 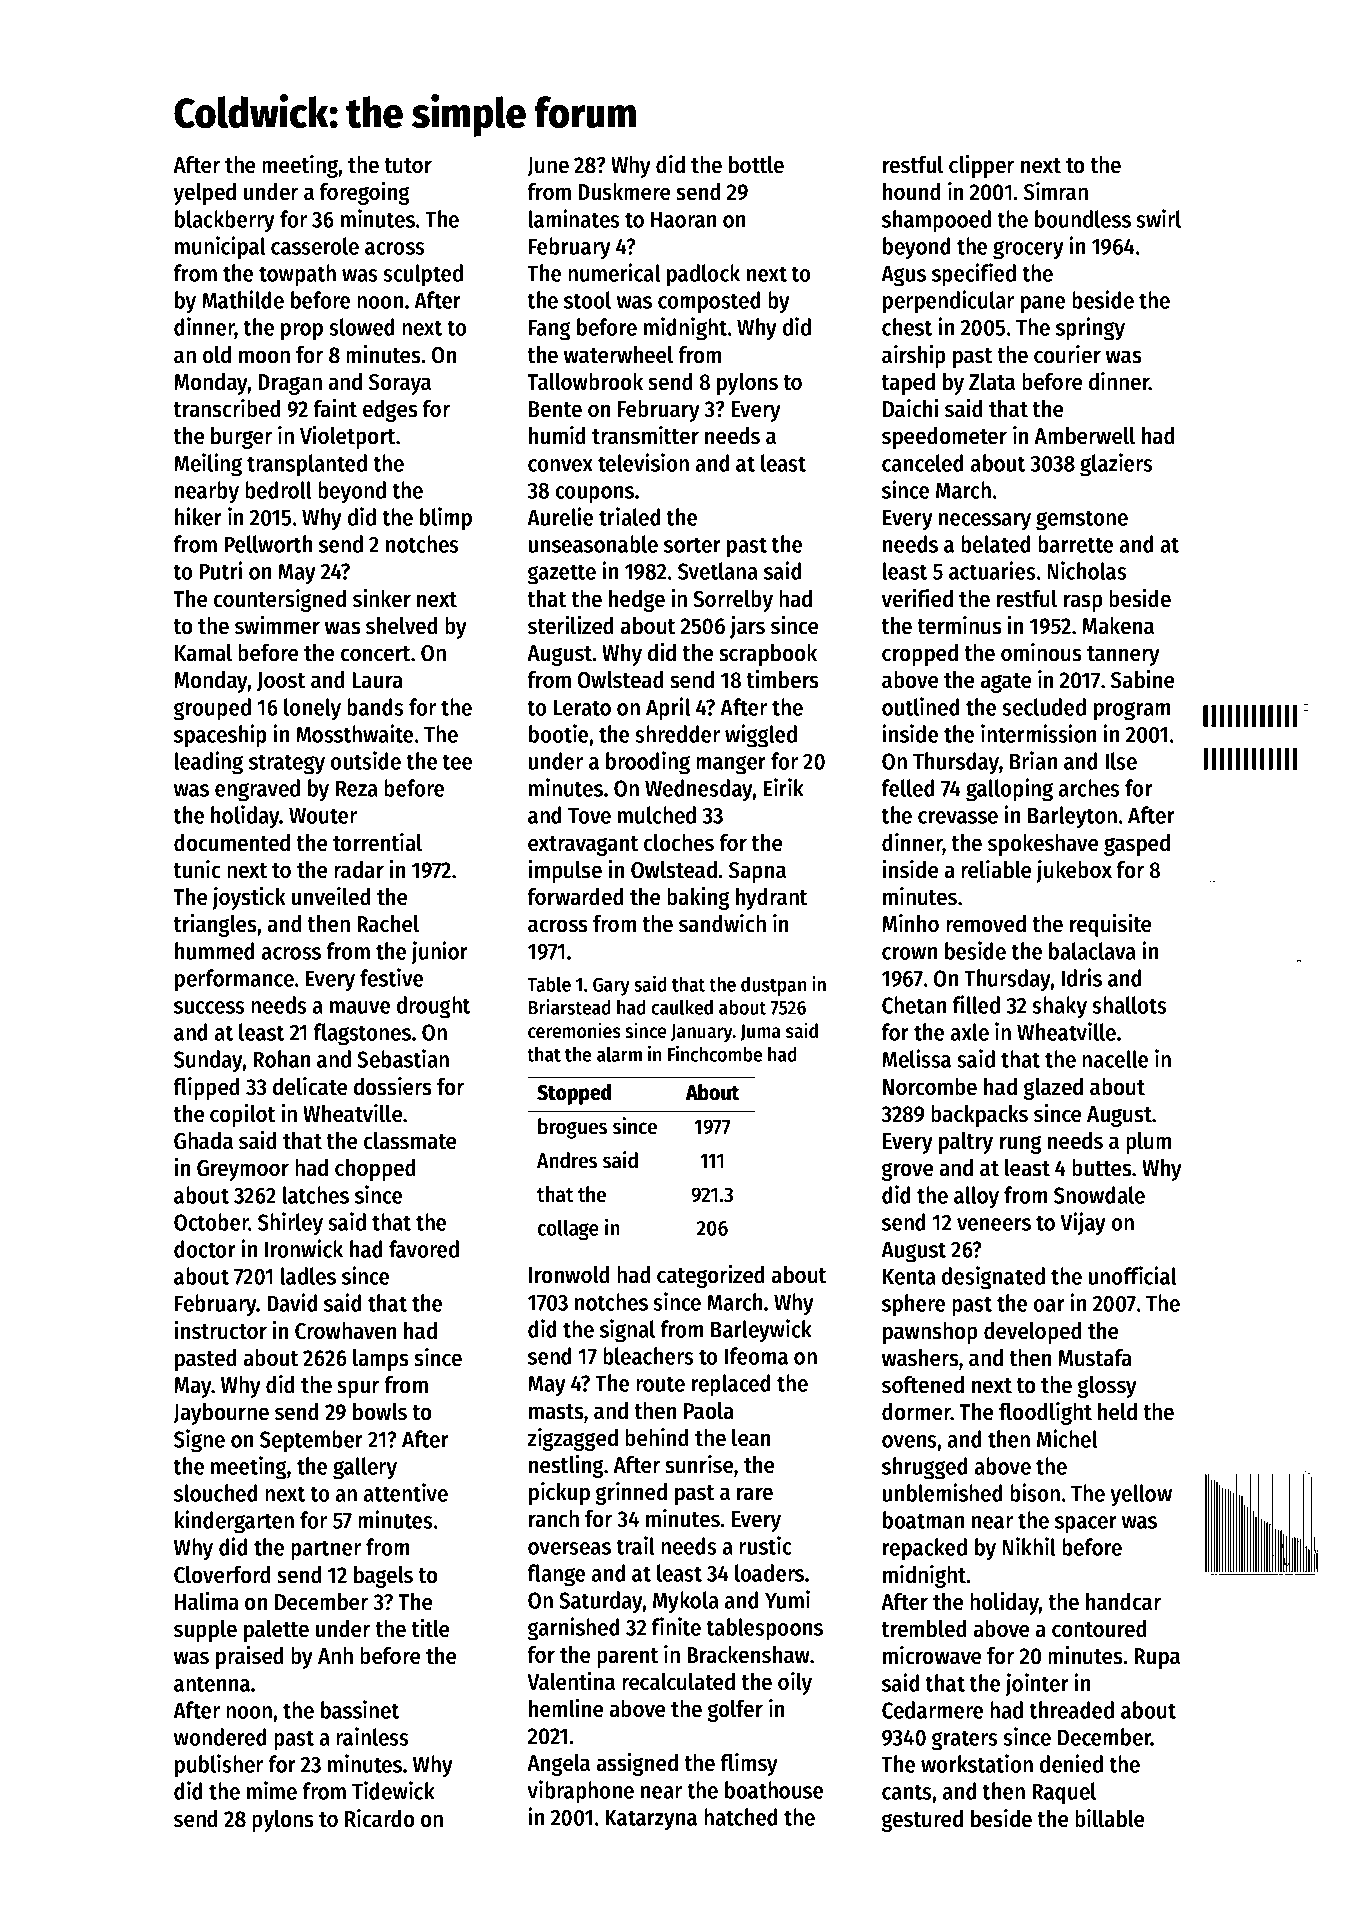 What do you see at coordinates (910, 923) in the screenshot?
I see `Minho` at bounding box center [910, 923].
